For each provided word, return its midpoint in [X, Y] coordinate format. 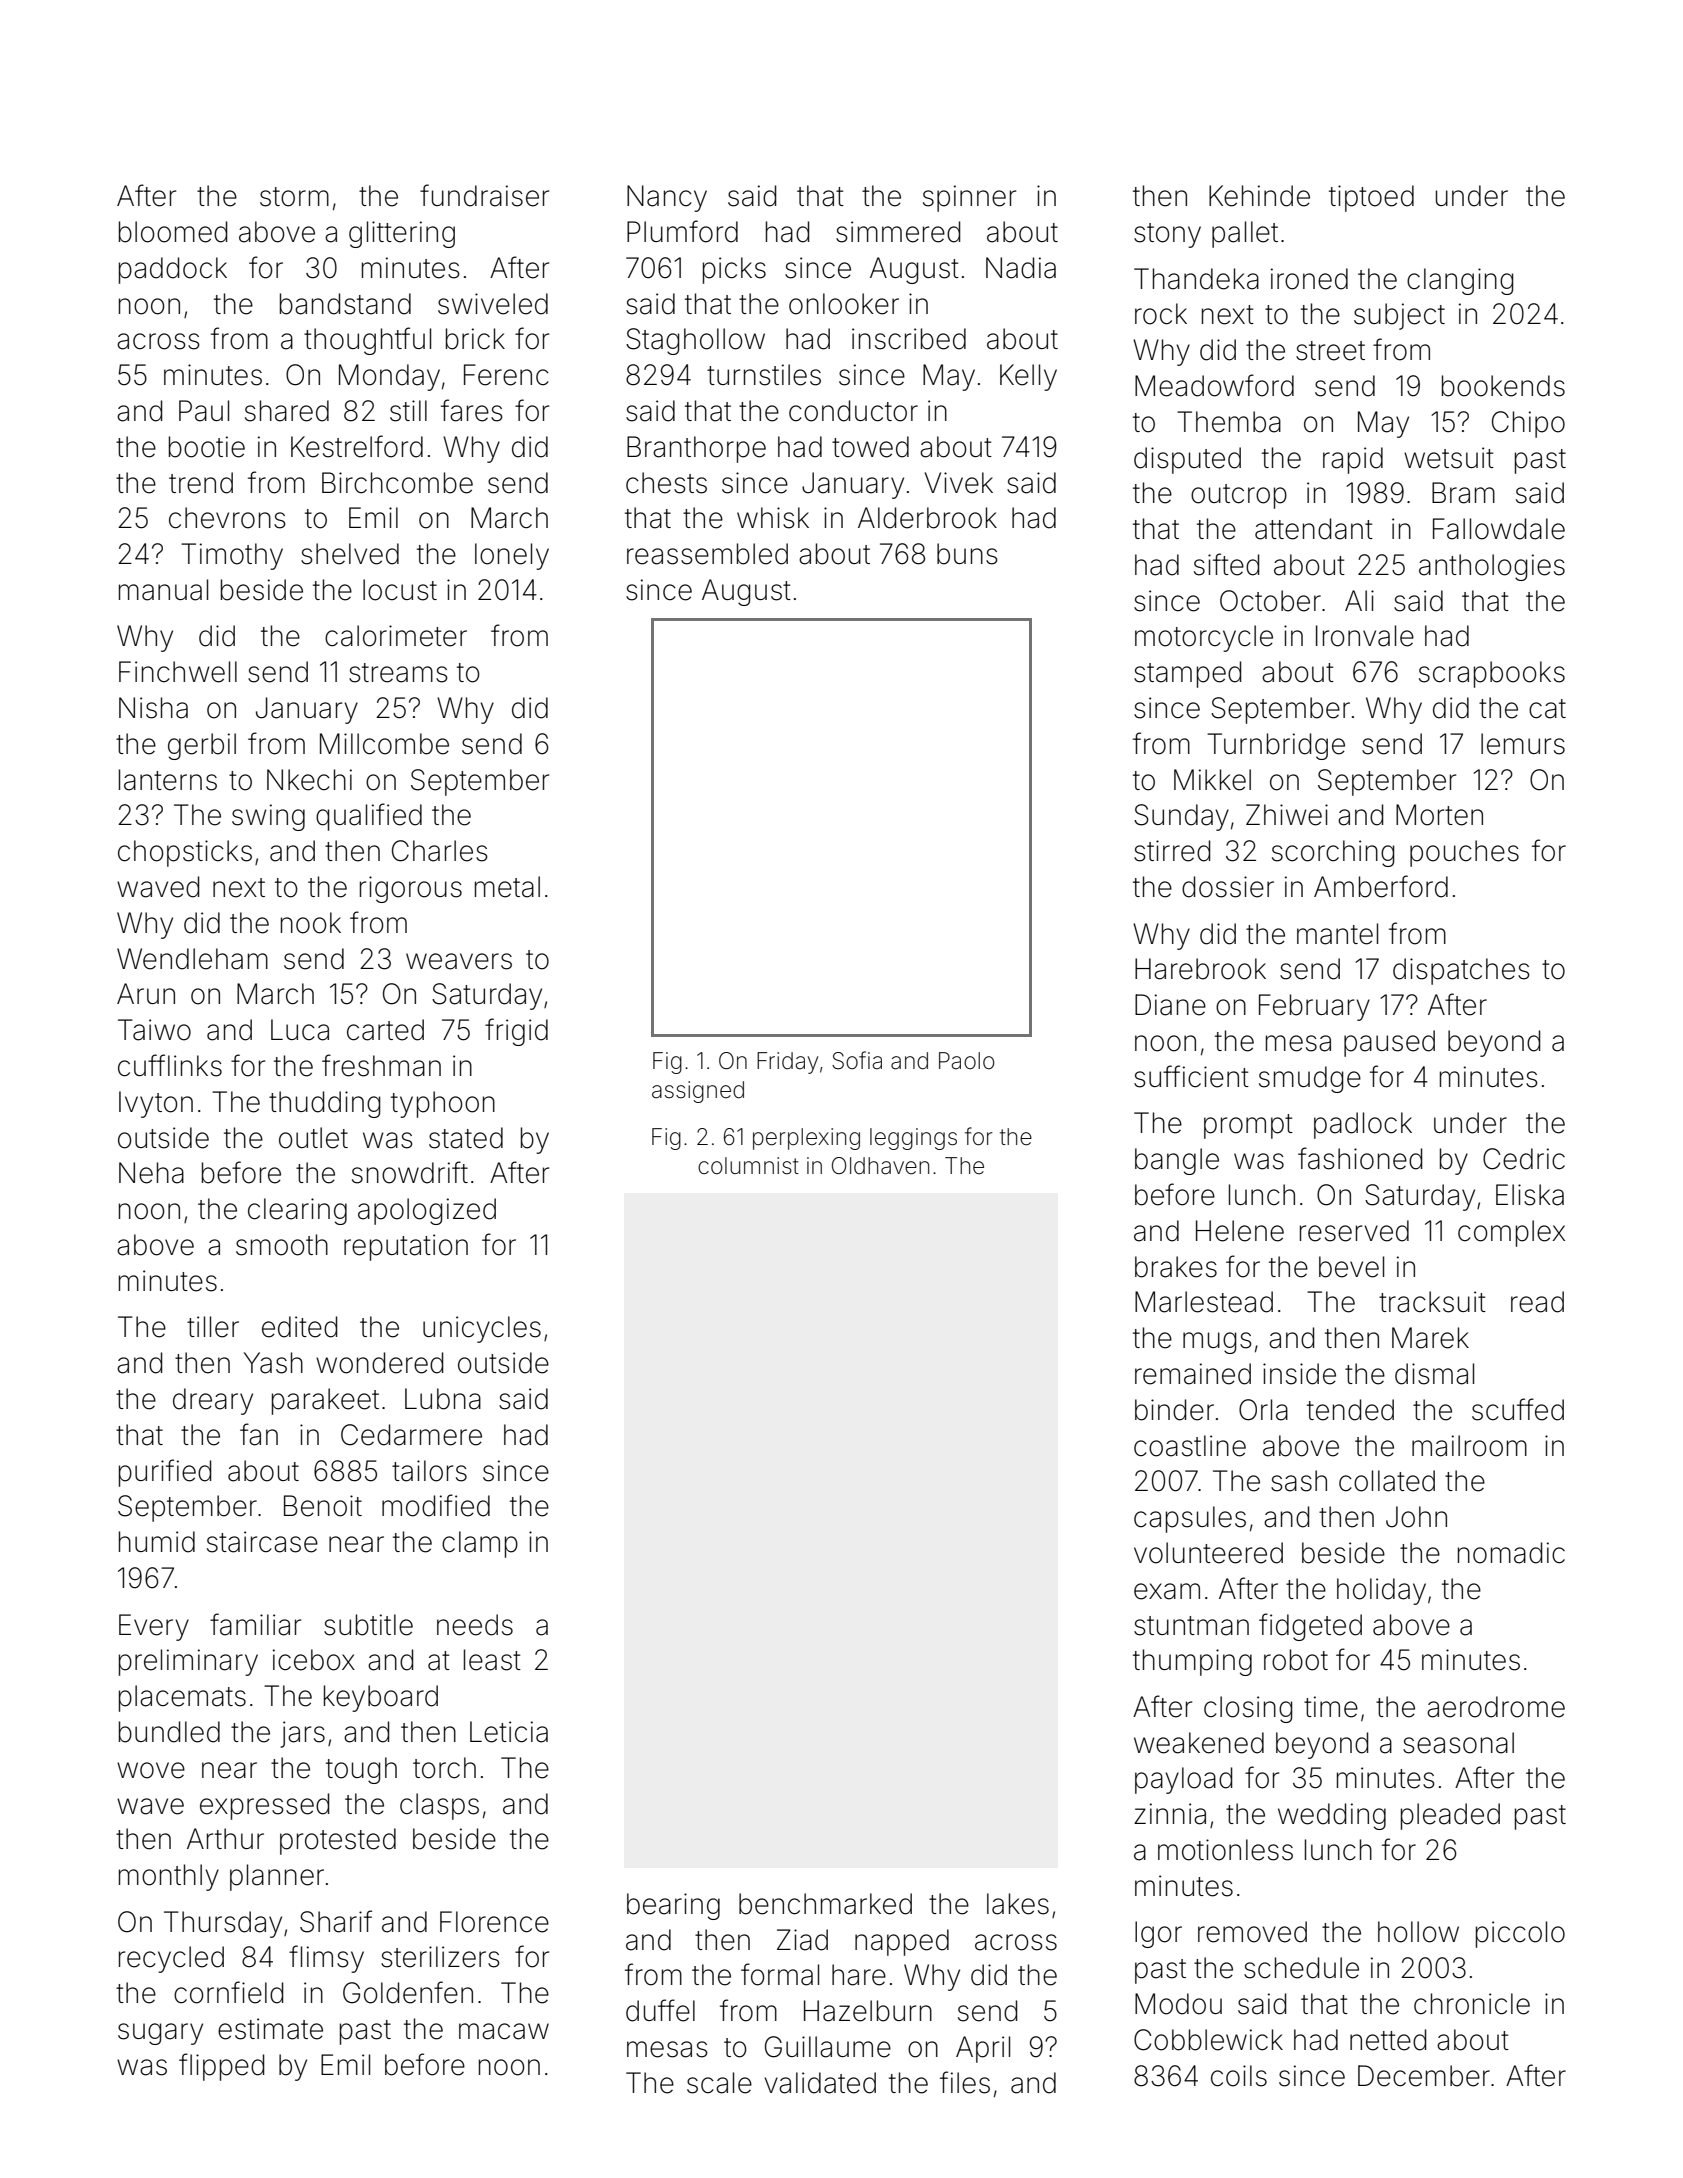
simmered [898, 232]
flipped [221, 2067]
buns [967, 554]
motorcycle [1204, 638]
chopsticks [185, 853]
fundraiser [484, 195]
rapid [1353, 460]
